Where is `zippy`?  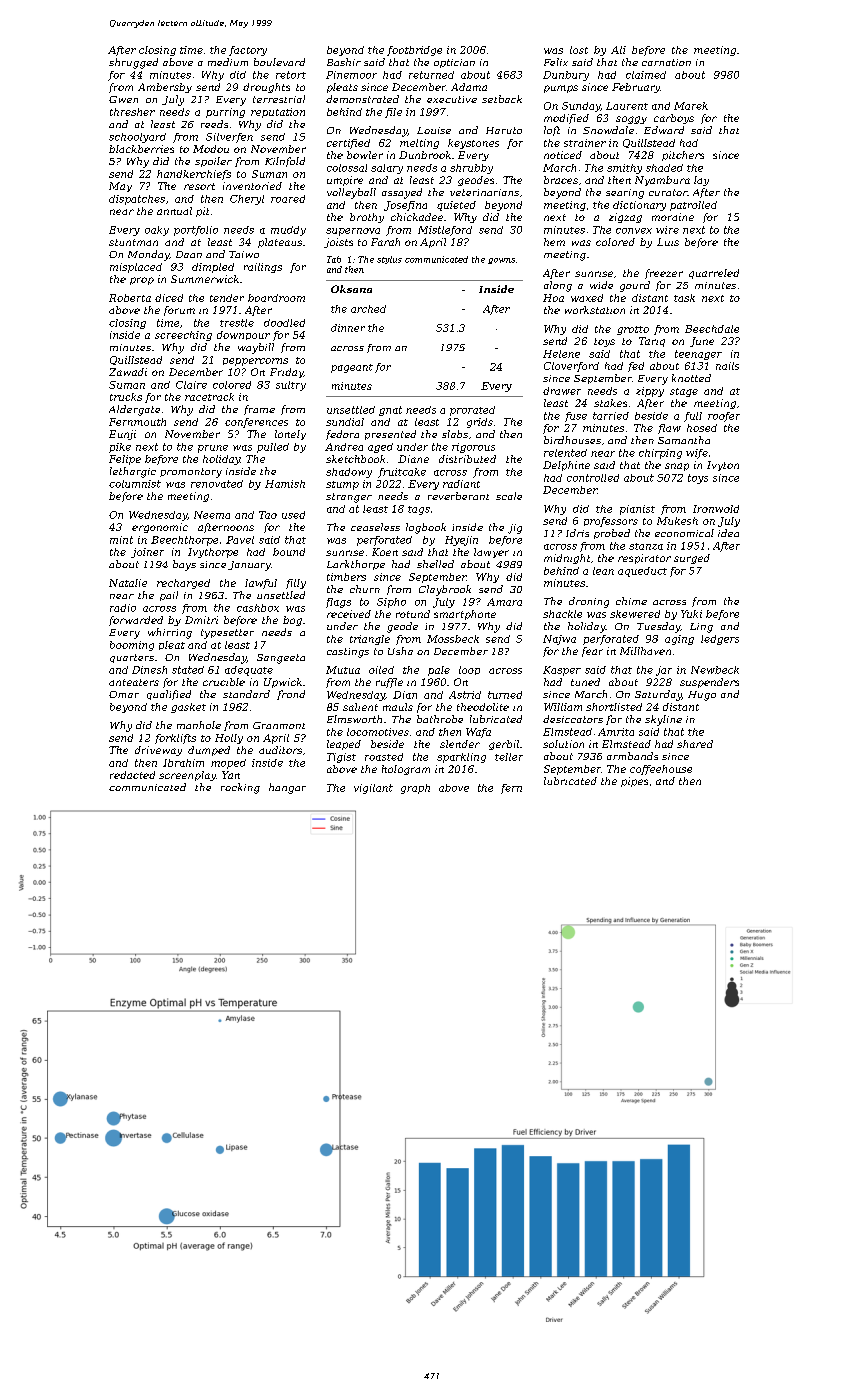 zippy is located at coordinates (650, 392).
